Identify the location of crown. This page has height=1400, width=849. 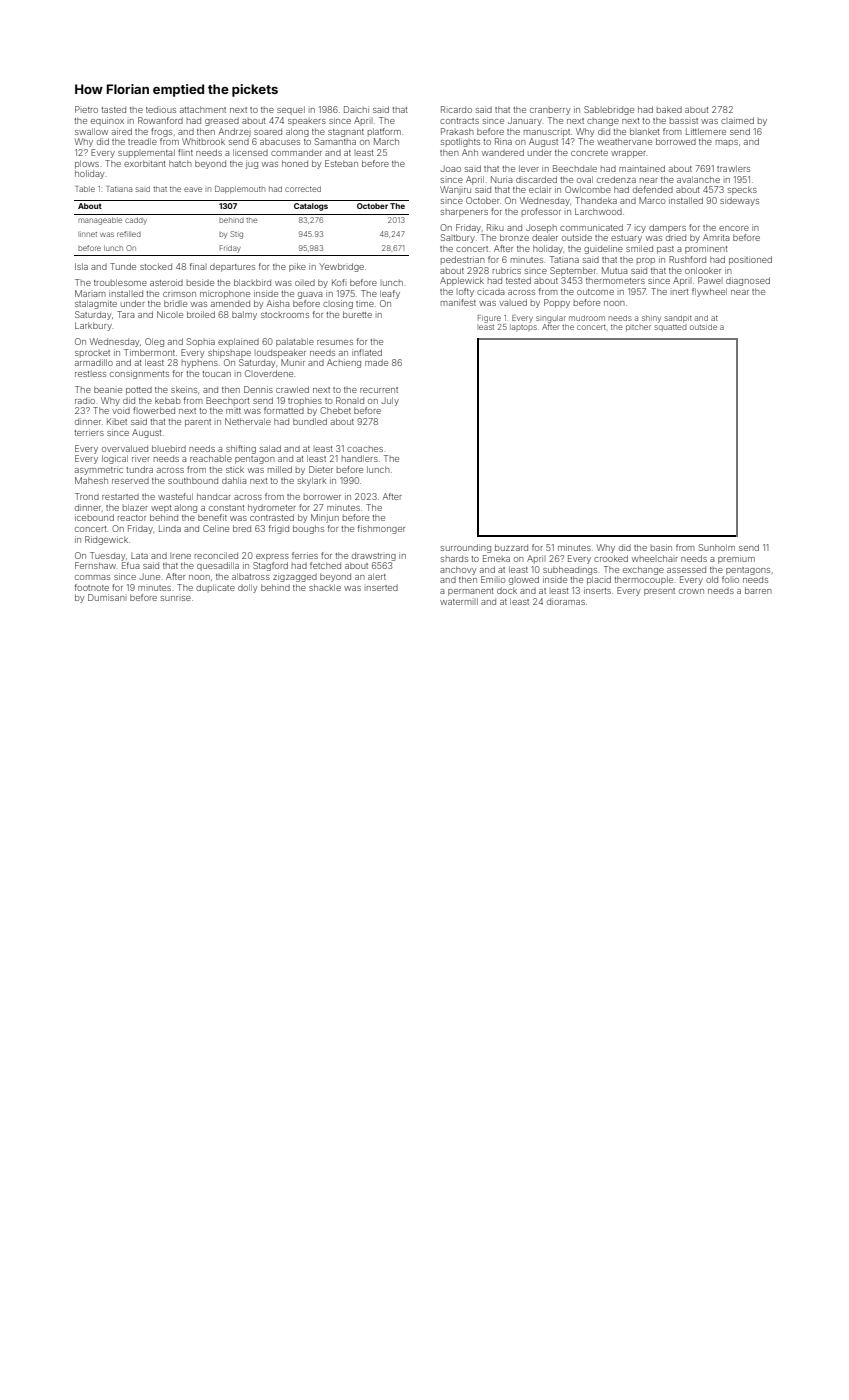
(691, 591).
